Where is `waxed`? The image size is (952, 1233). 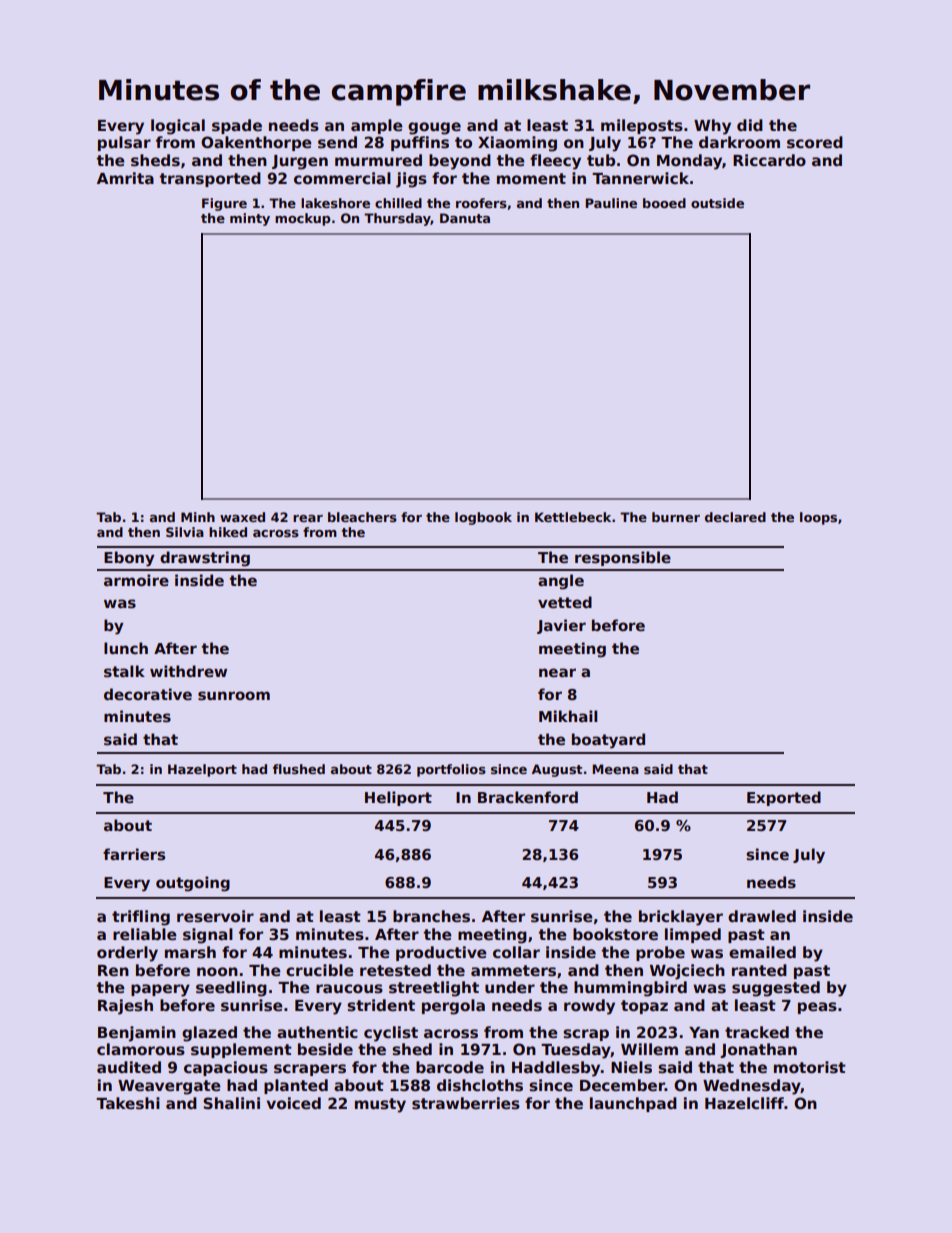 waxed is located at coordinates (242, 517).
